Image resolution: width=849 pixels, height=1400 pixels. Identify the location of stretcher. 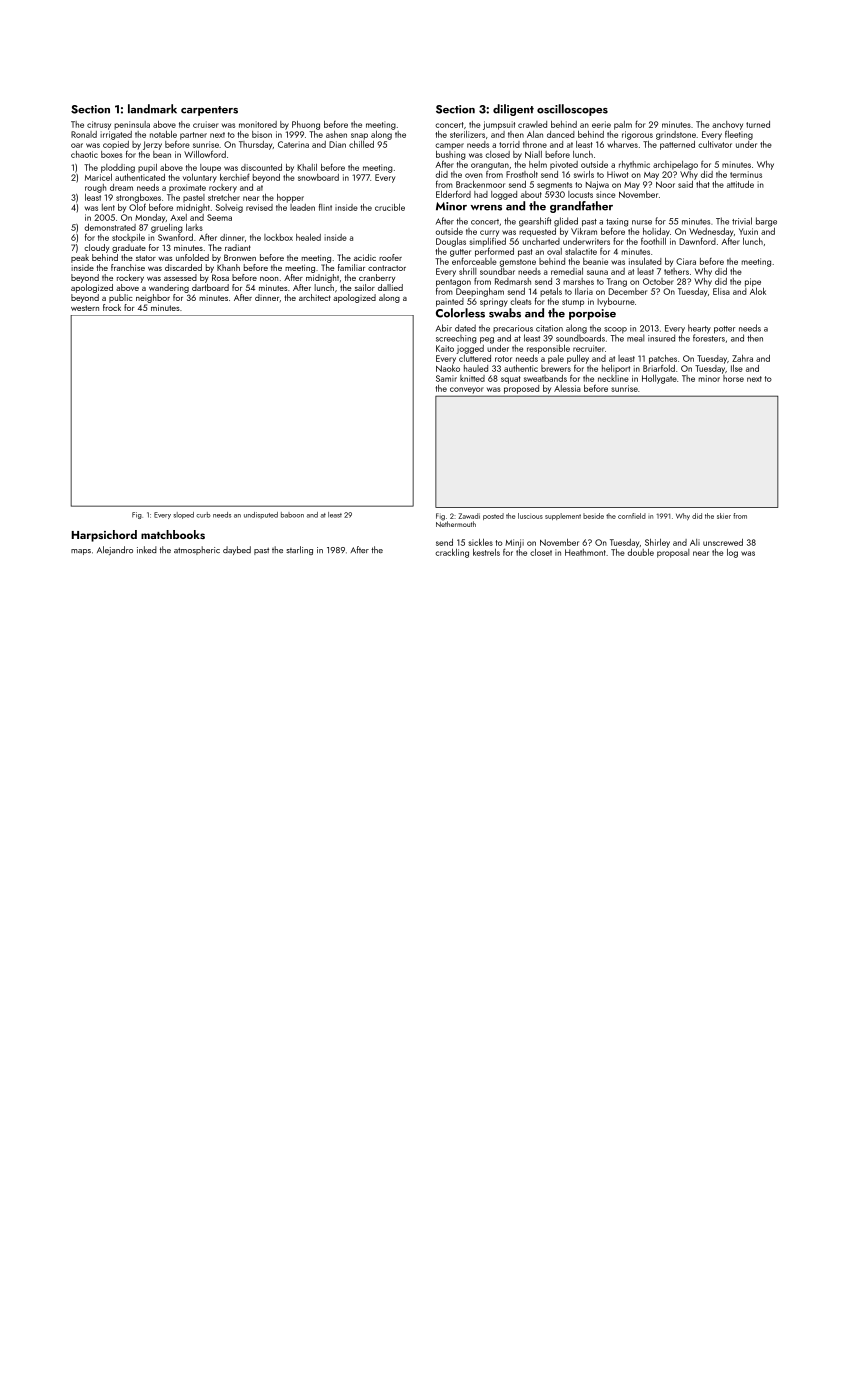
(224, 197).
